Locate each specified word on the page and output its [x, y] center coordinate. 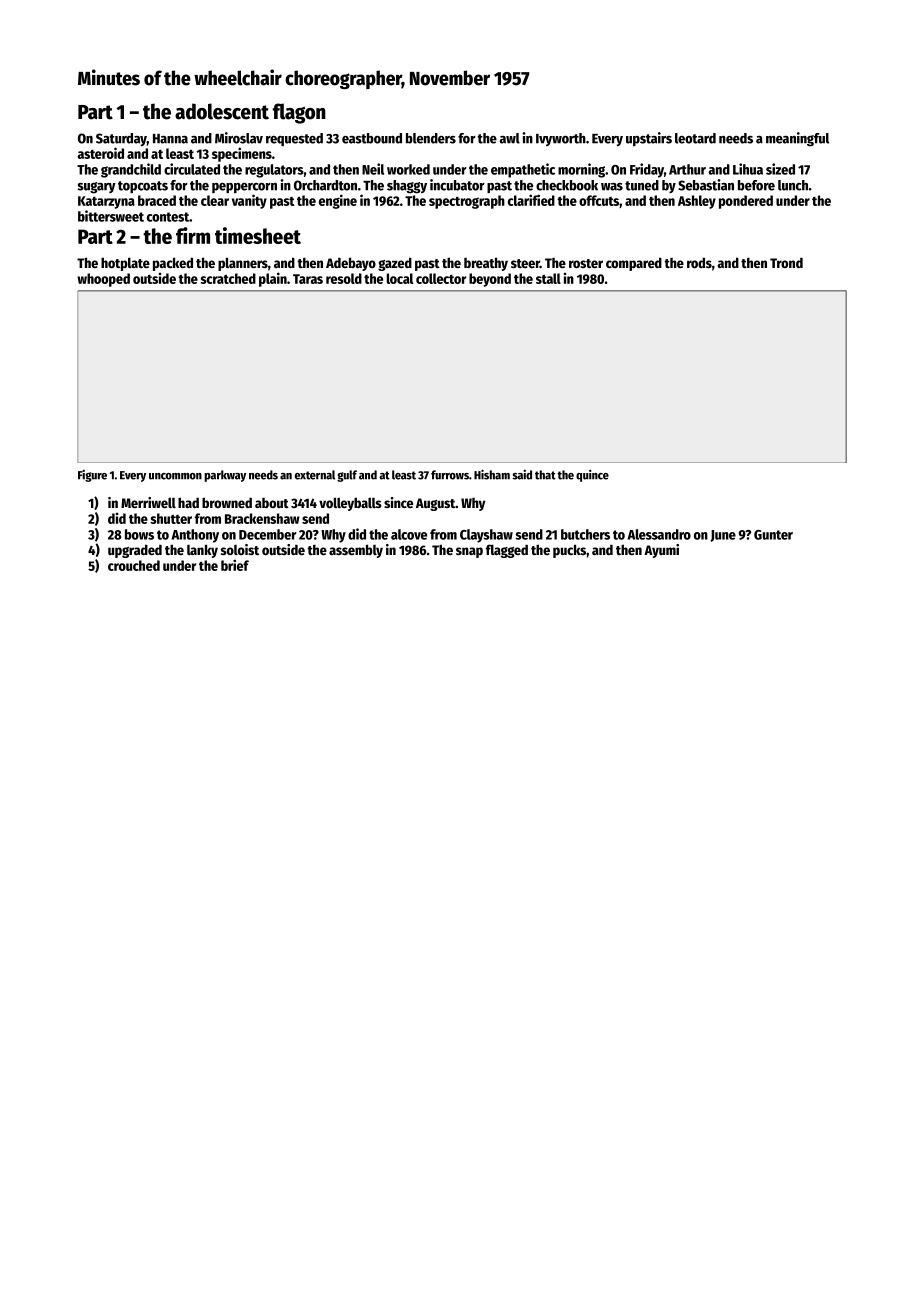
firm [193, 235]
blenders [431, 138]
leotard [695, 138]
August [436, 504]
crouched [134, 565]
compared [634, 264]
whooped [103, 280]
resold [344, 278]
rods [699, 262]
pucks [569, 551]
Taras [308, 279]
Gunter [773, 535]
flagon [299, 113]
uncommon [175, 476]
